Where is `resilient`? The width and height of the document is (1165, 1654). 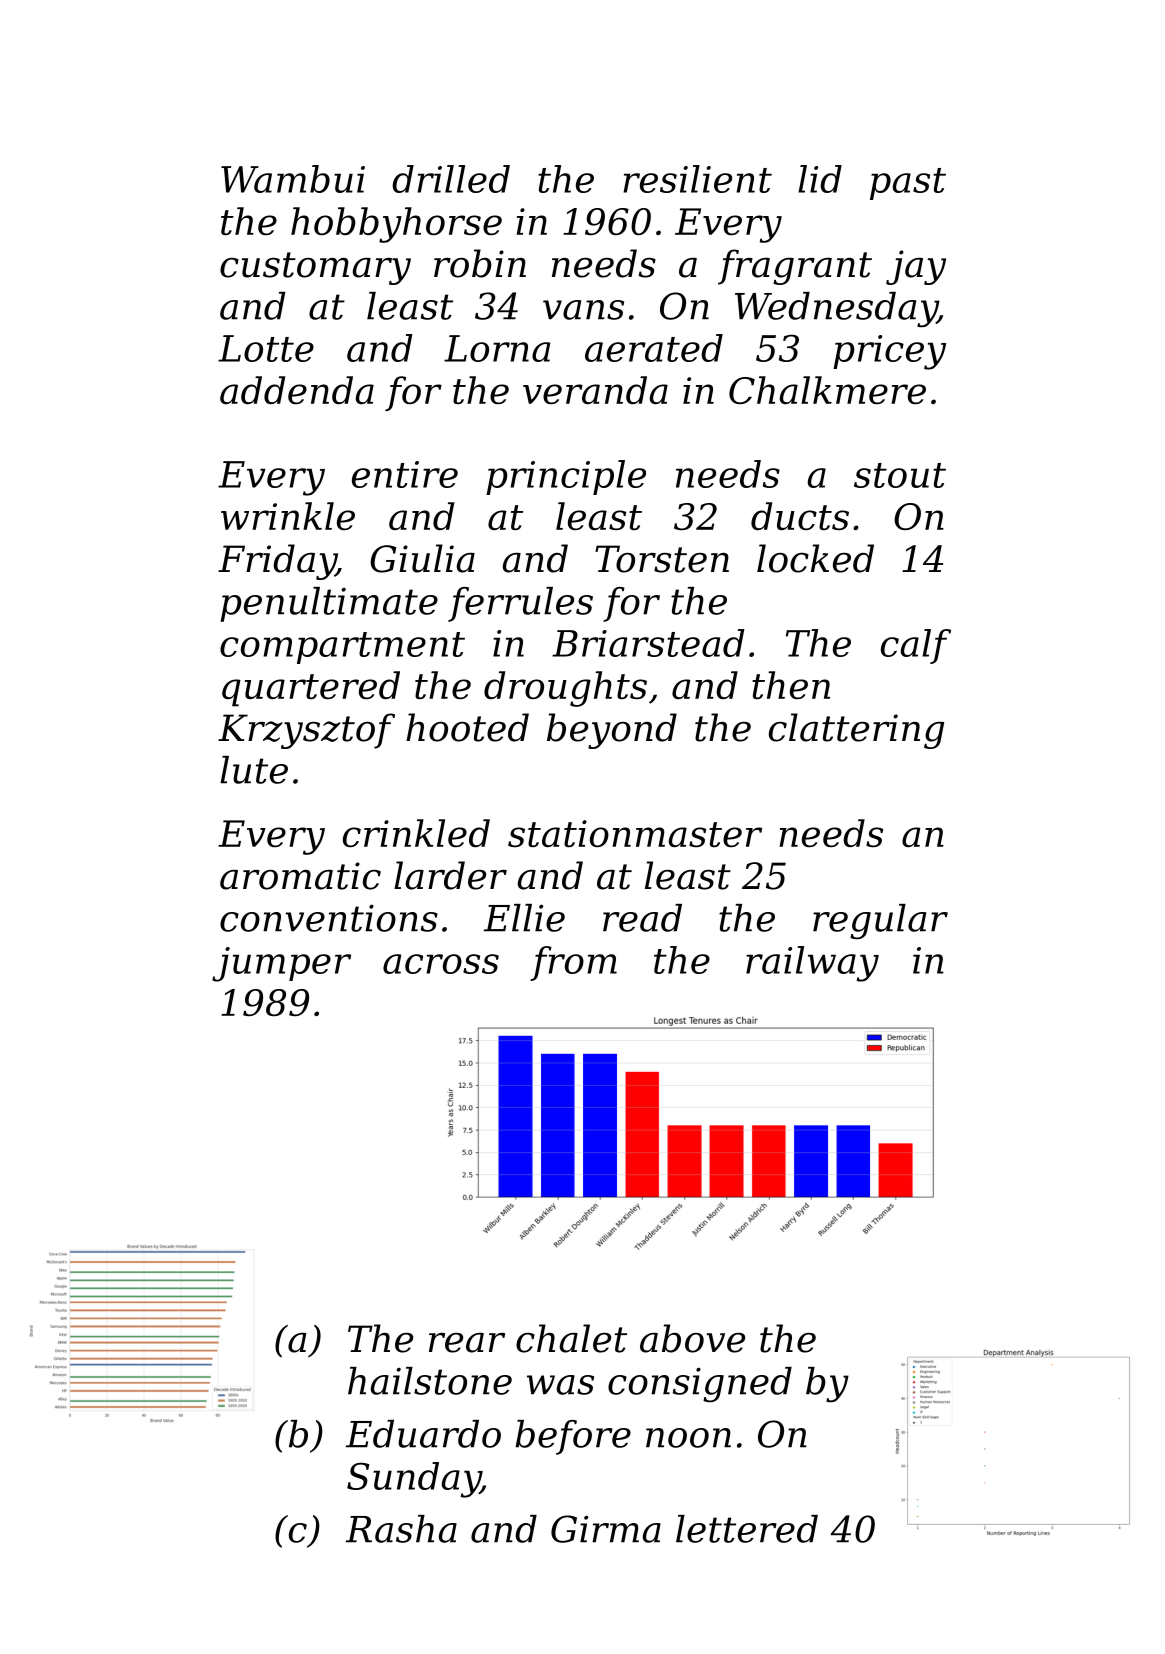
resilient is located at coordinates (697, 179).
